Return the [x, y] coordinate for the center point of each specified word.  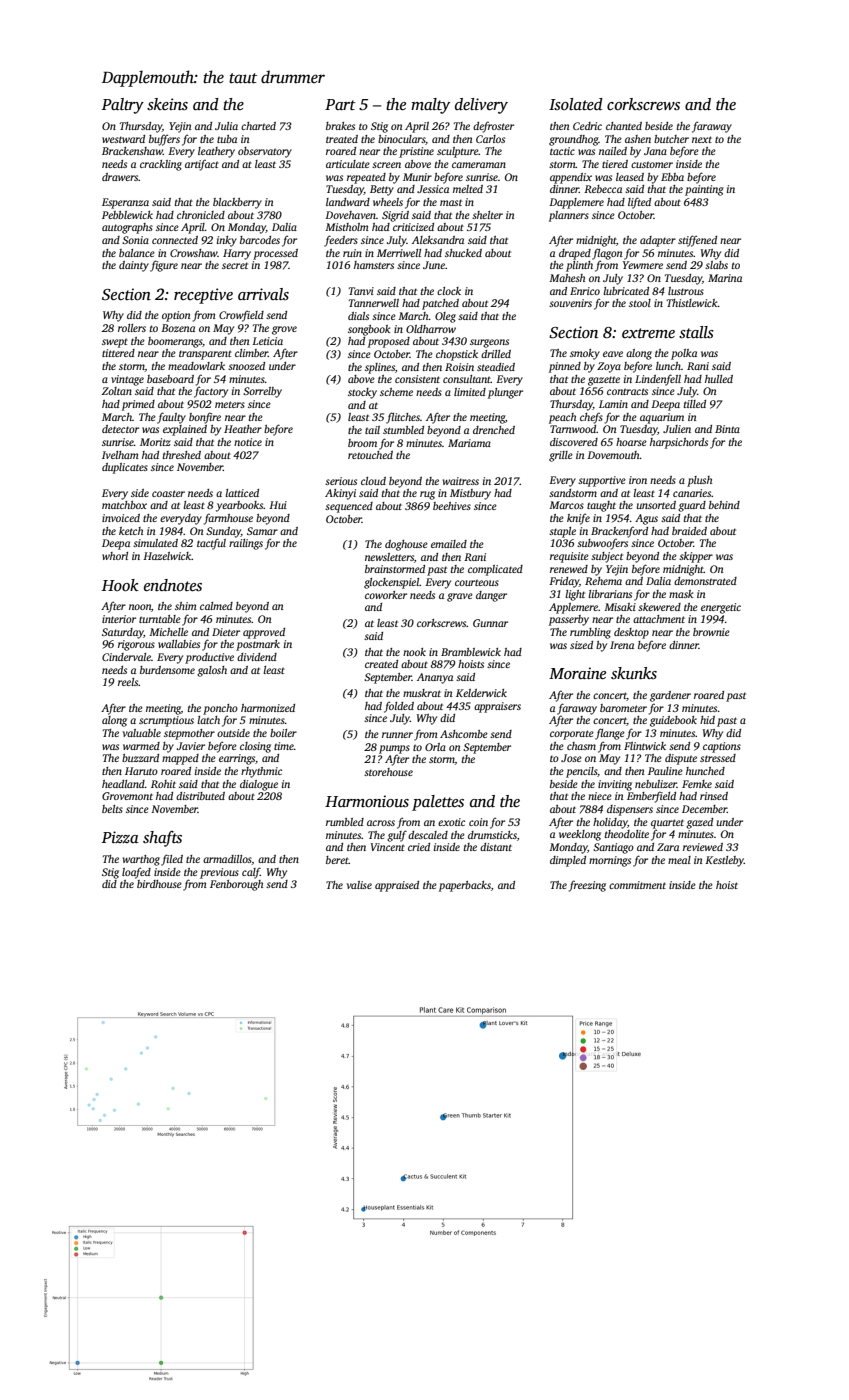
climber [251, 353]
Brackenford [619, 532]
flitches [403, 418]
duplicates [125, 468]
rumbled [345, 822]
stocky [362, 393]
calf [251, 873]
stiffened [697, 241]
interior [119, 619]
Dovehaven [350, 215]
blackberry [237, 203]
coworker [386, 595]
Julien [677, 429]
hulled [719, 379]
